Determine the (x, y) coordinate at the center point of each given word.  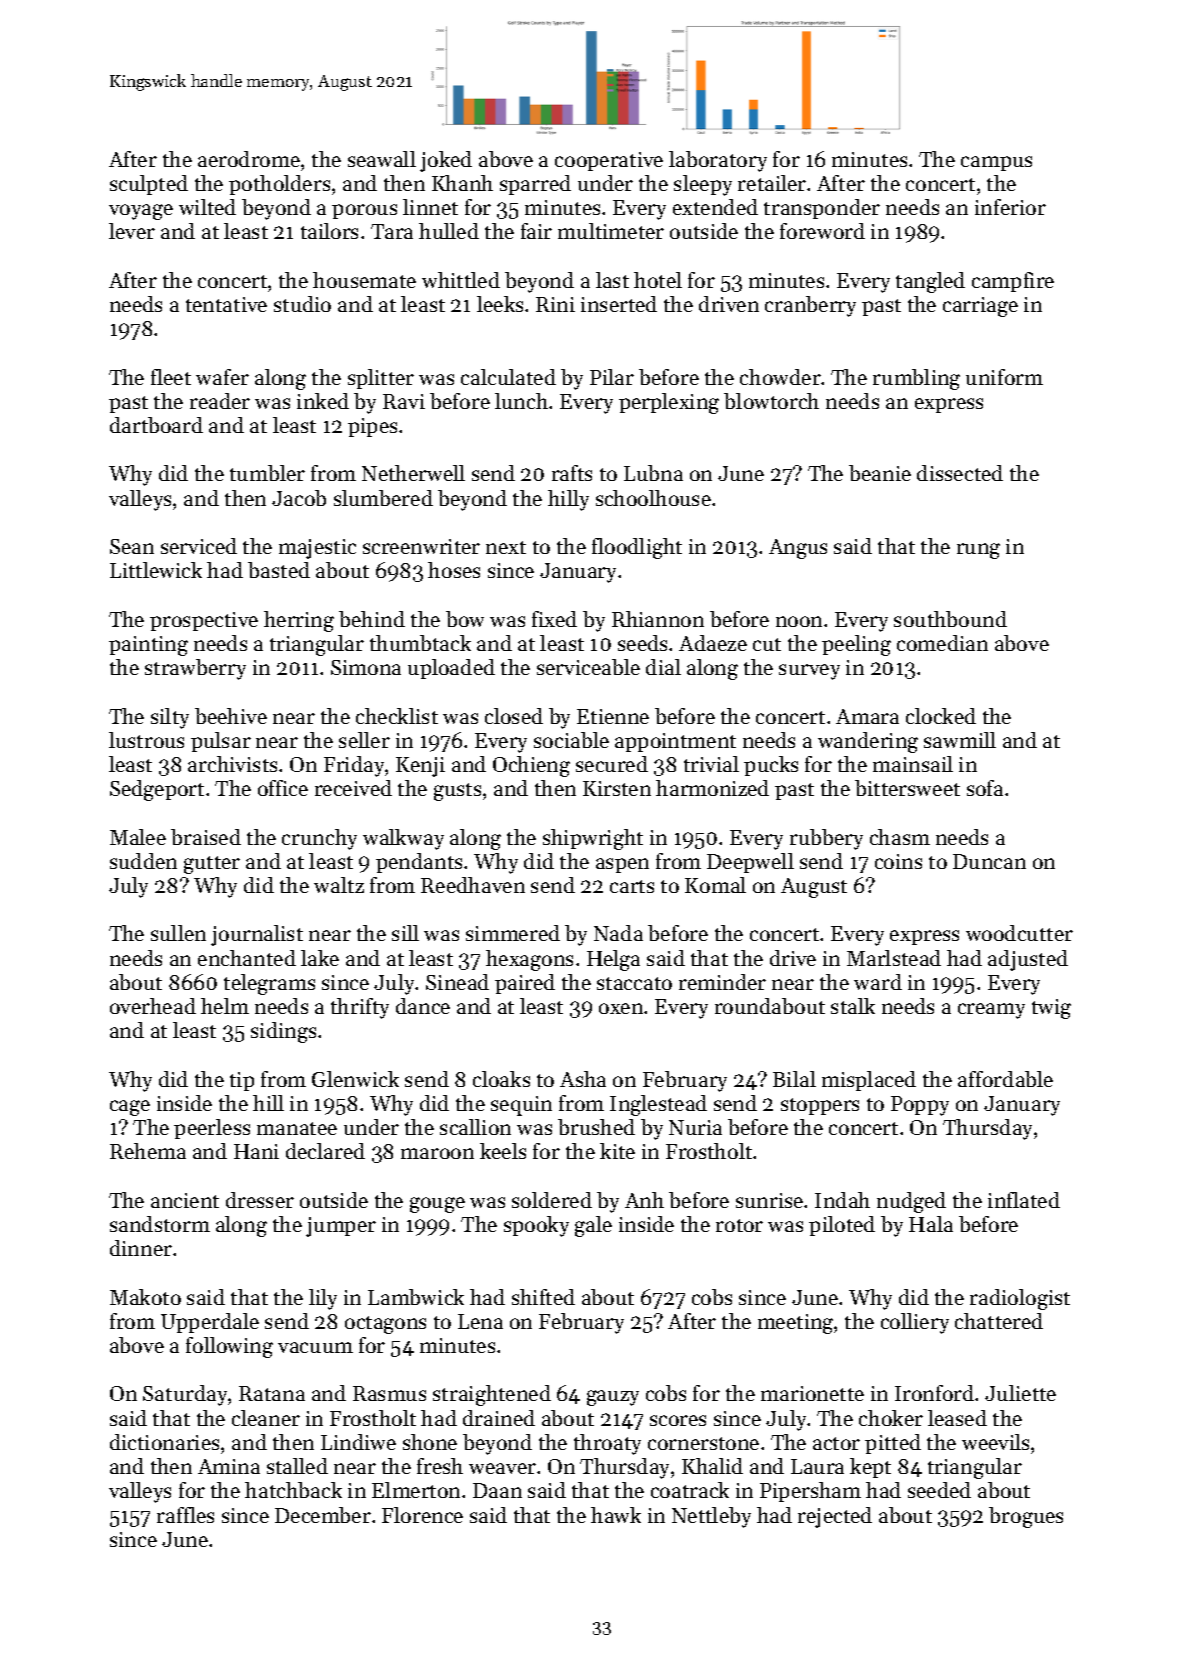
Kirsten (617, 788)
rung (978, 551)
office (283, 788)
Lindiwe (358, 1442)
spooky (536, 1226)
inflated (1024, 1200)
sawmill (960, 740)
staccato (634, 983)
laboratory (718, 161)
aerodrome (249, 159)
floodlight (637, 548)
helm (225, 1006)
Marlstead (894, 958)
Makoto (145, 1297)
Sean (132, 546)
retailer (772, 183)
